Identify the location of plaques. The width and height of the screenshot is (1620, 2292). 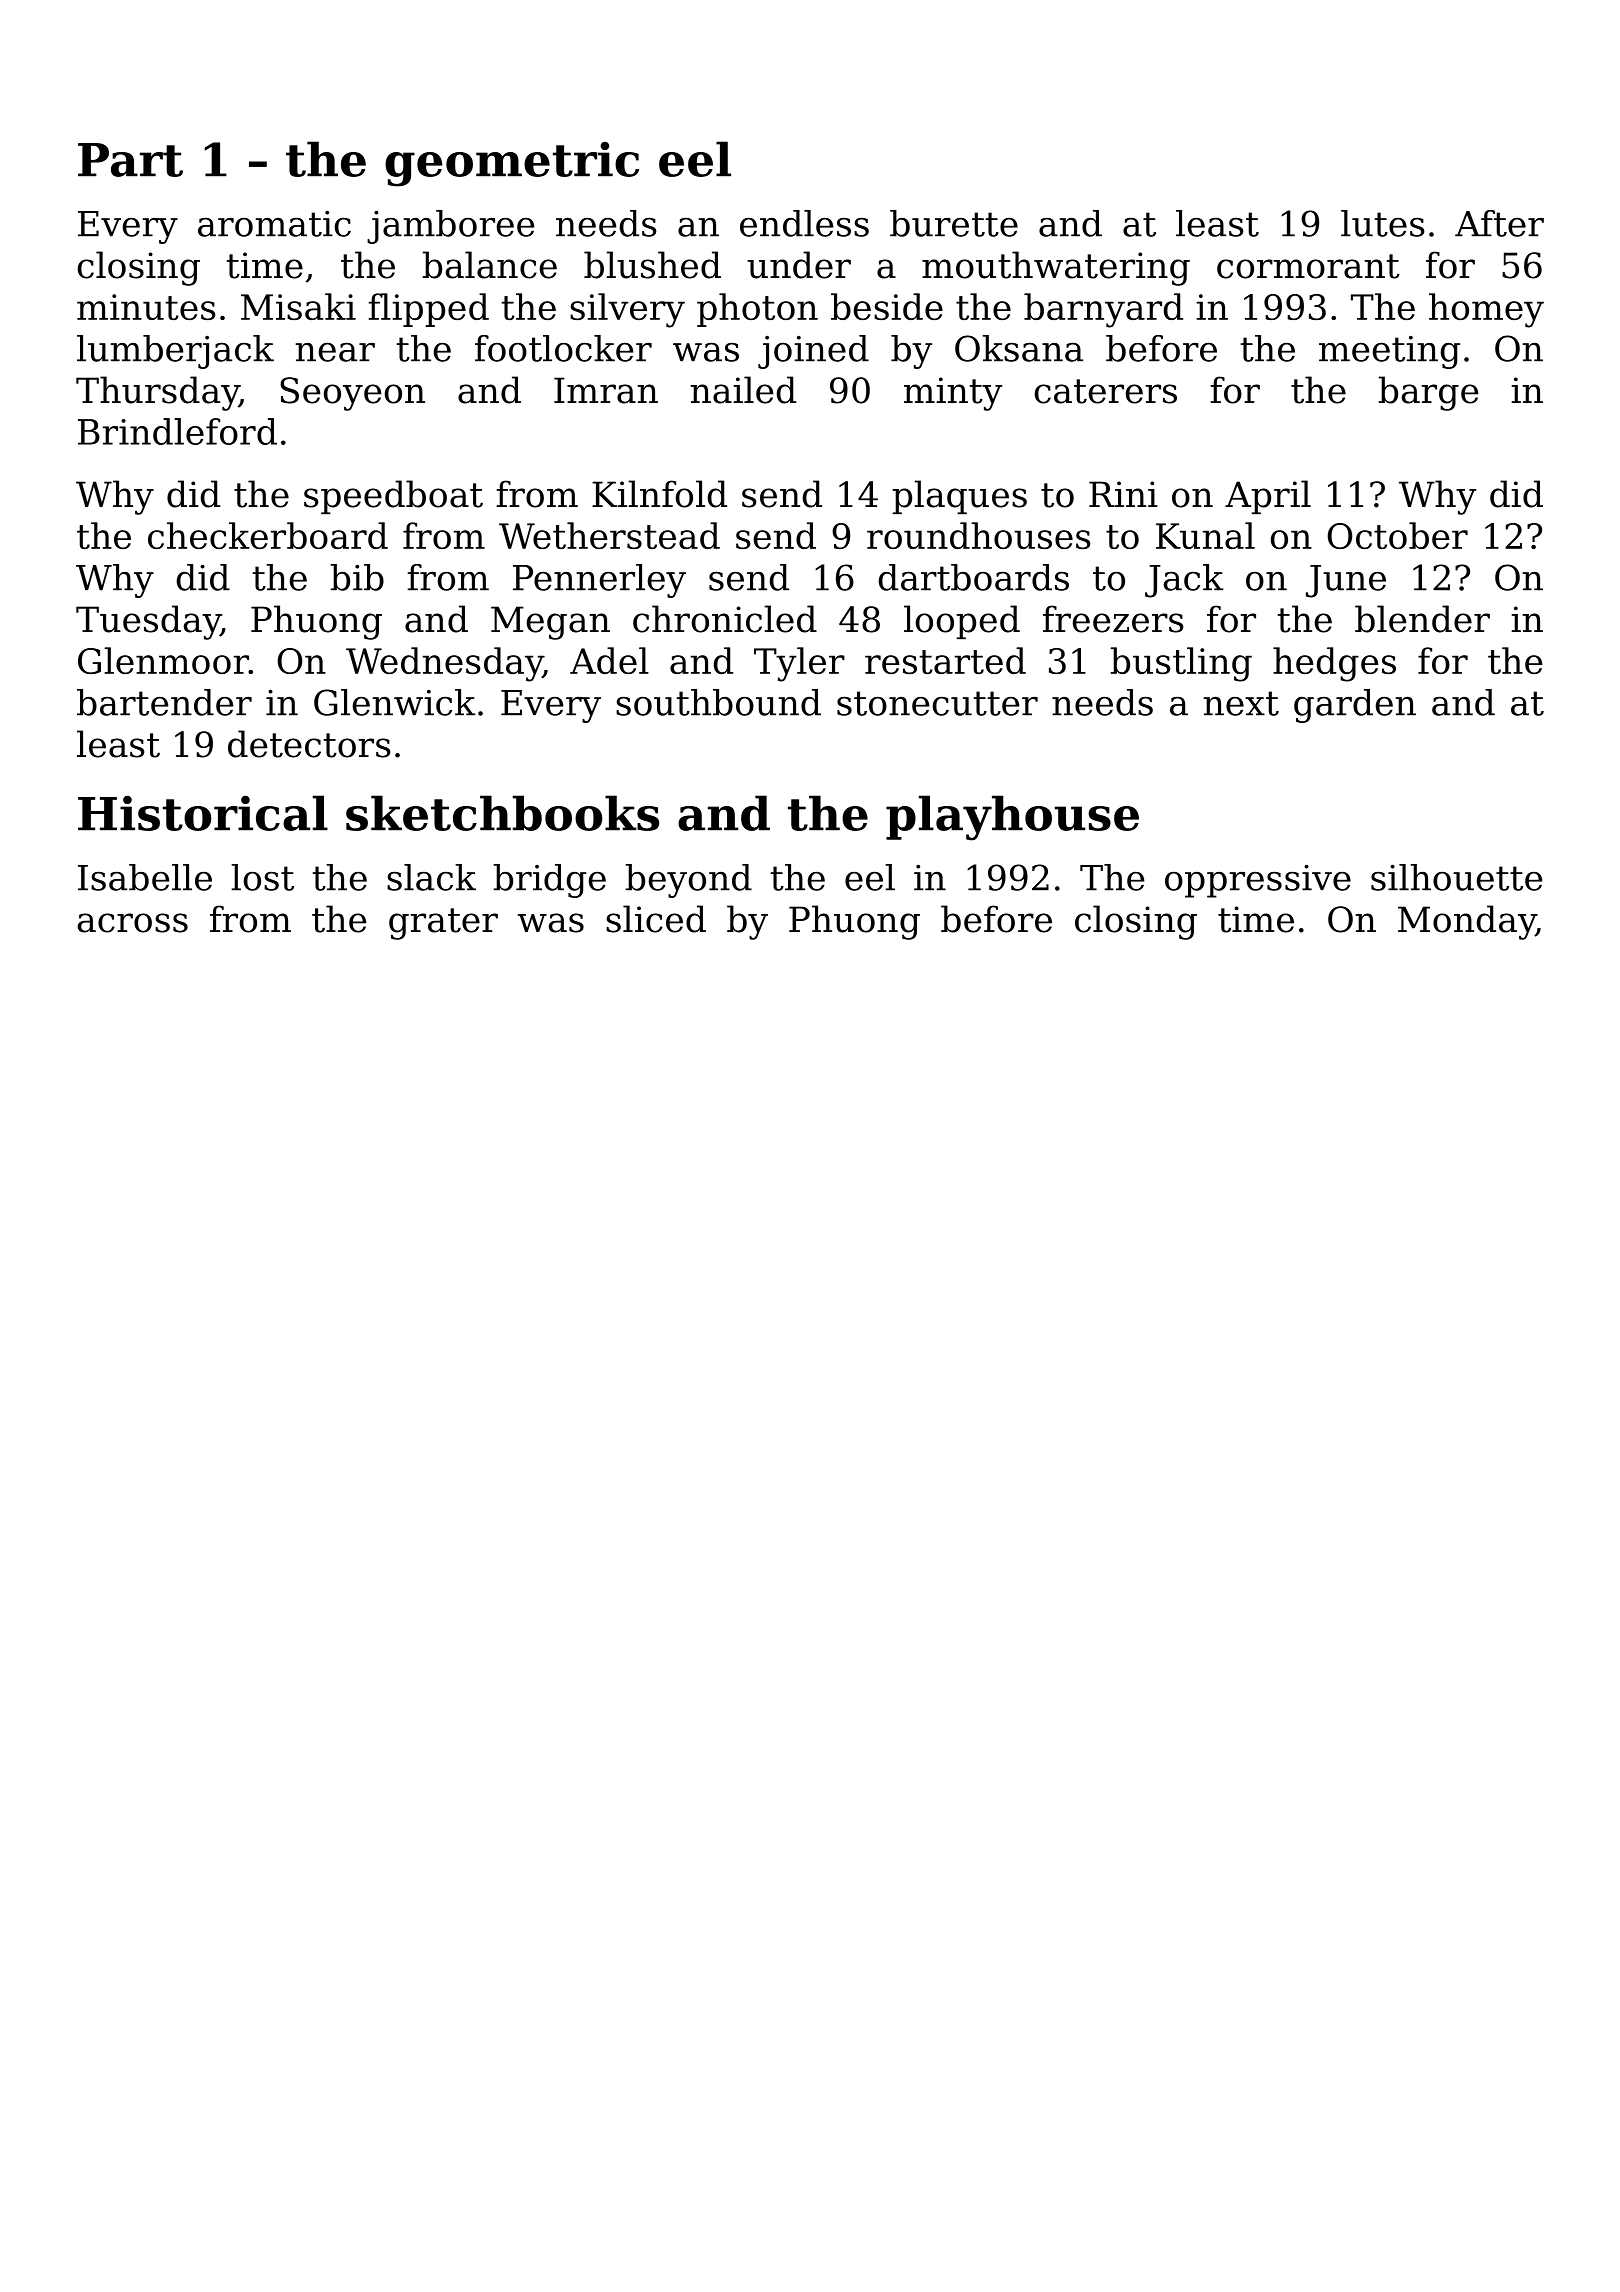
(959, 497).
